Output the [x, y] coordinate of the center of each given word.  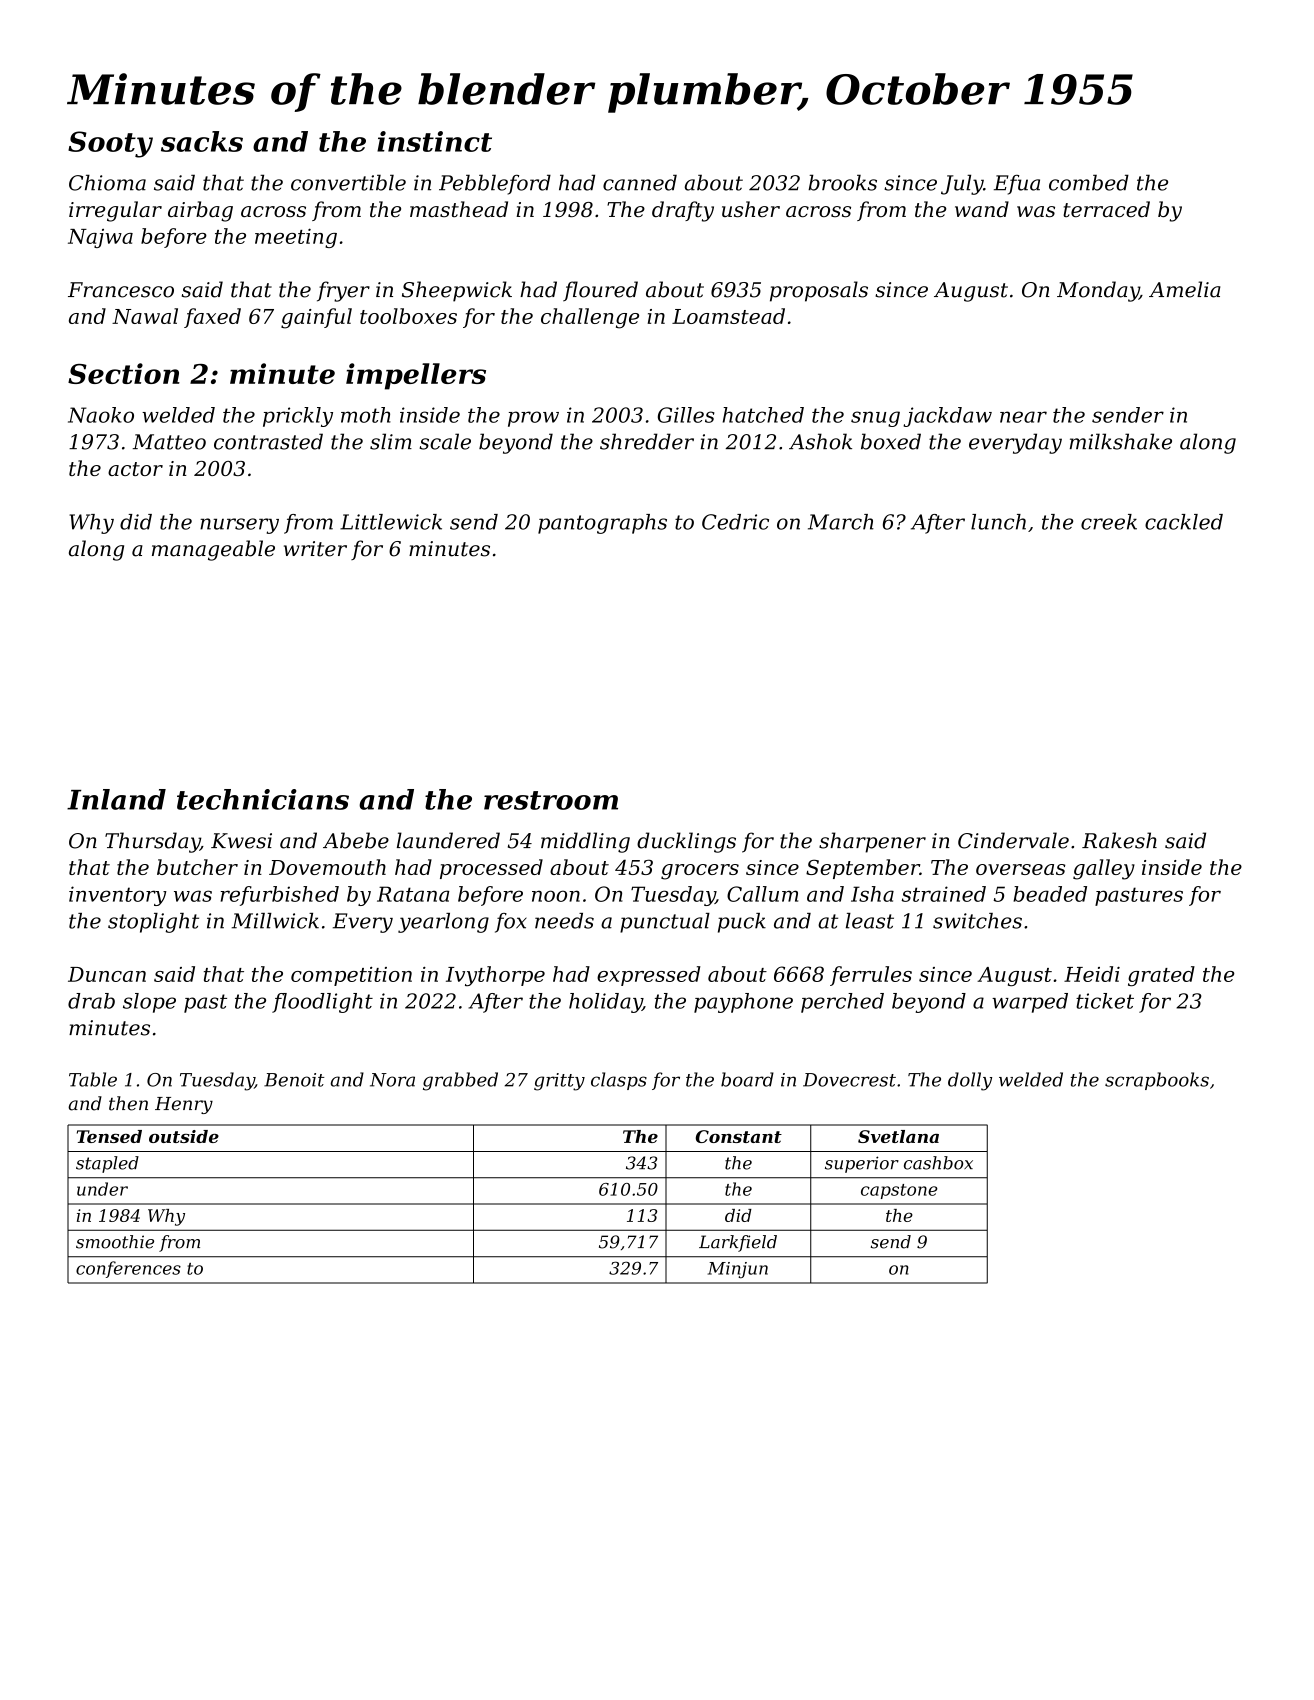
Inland [116, 799]
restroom [551, 800]
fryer [343, 291]
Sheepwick [457, 291]
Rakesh [1119, 840]
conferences [128, 1269]
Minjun [738, 1270]
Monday [1098, 291]
